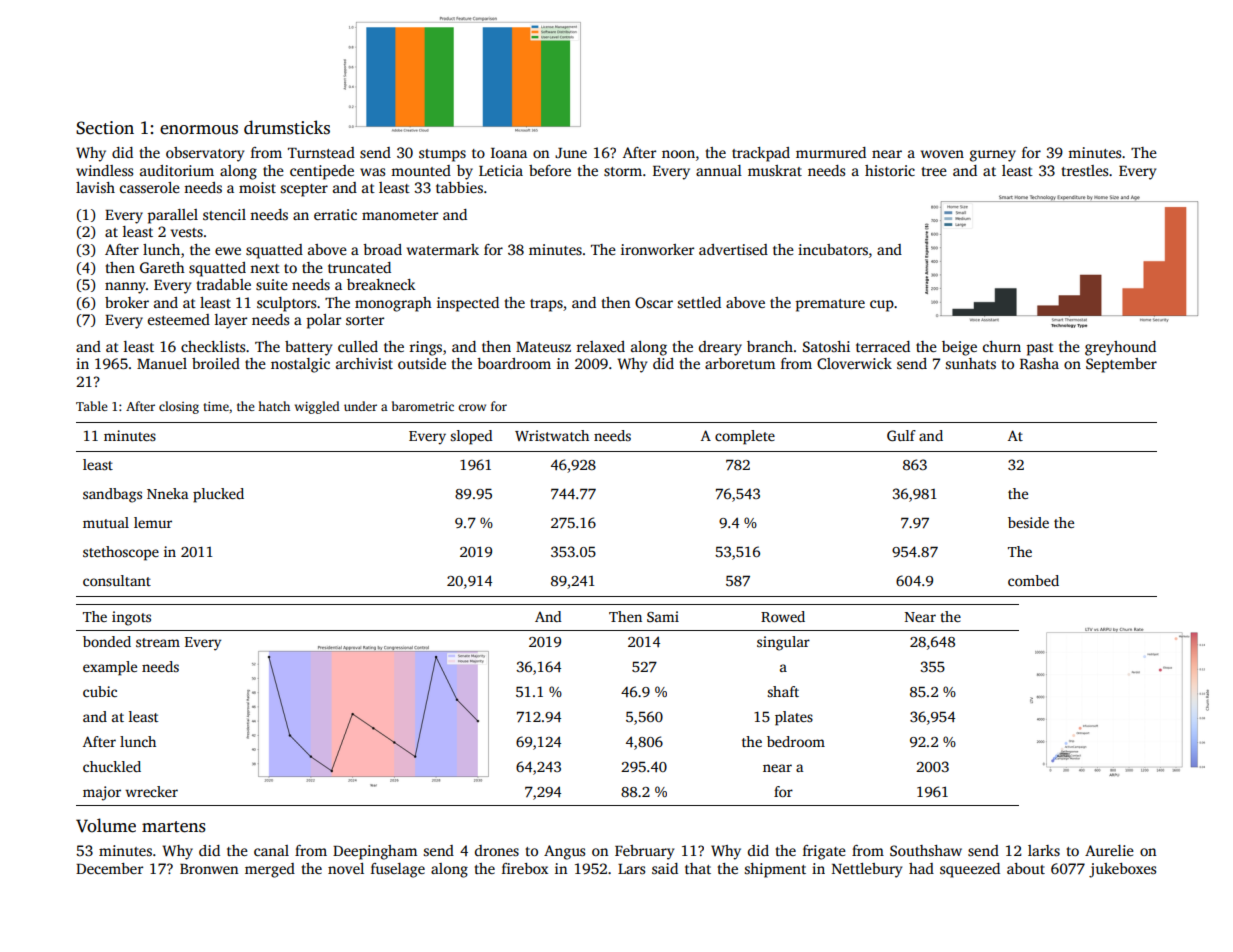  What do you see at coordinates (472, 437) in the screenshot?
I see `sloped` at bounding box center [472, 437].
